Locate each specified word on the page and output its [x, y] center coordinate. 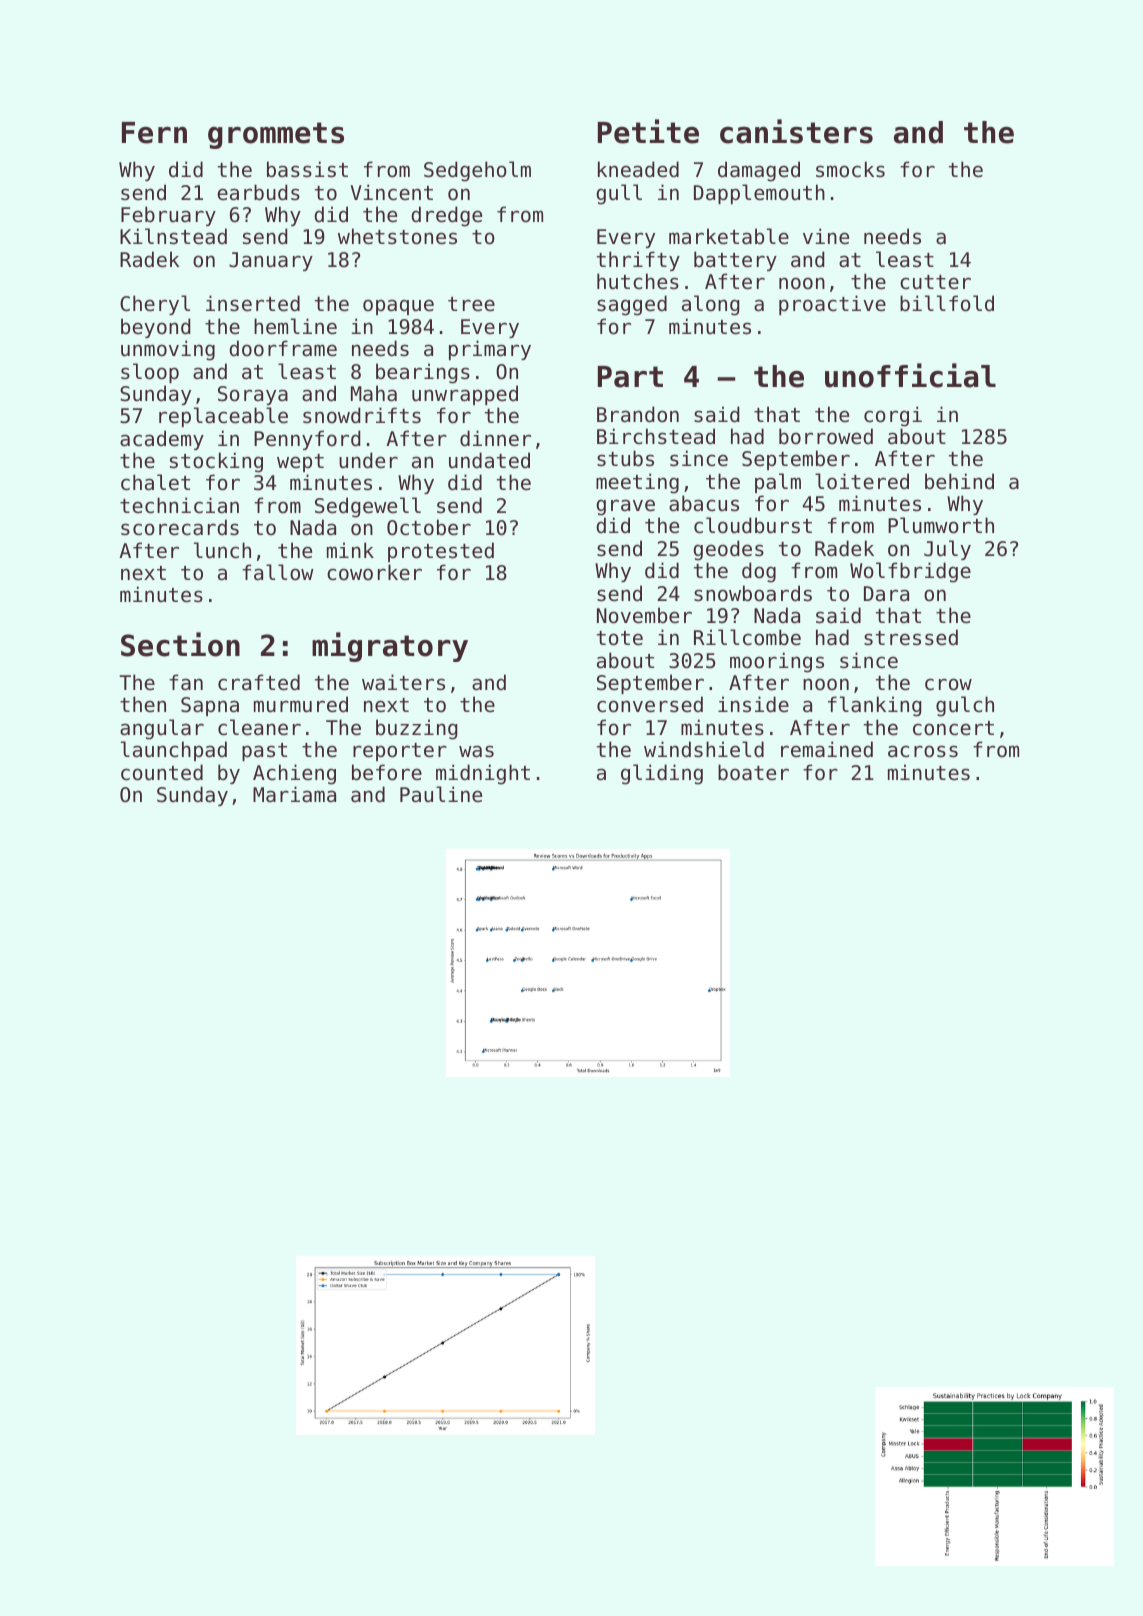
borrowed [826, 436]
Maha [374, 393]
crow [948, 684]
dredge [446, 216]
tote [620, 638]
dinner [495, 438]
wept [300, 463]
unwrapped [465, 395]
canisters [796, 131]
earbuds [258, 192]
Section [180, 644]
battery [735, 261]
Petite [648, 131]
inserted [253, 303]
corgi [893, 416]
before [387, 772]
